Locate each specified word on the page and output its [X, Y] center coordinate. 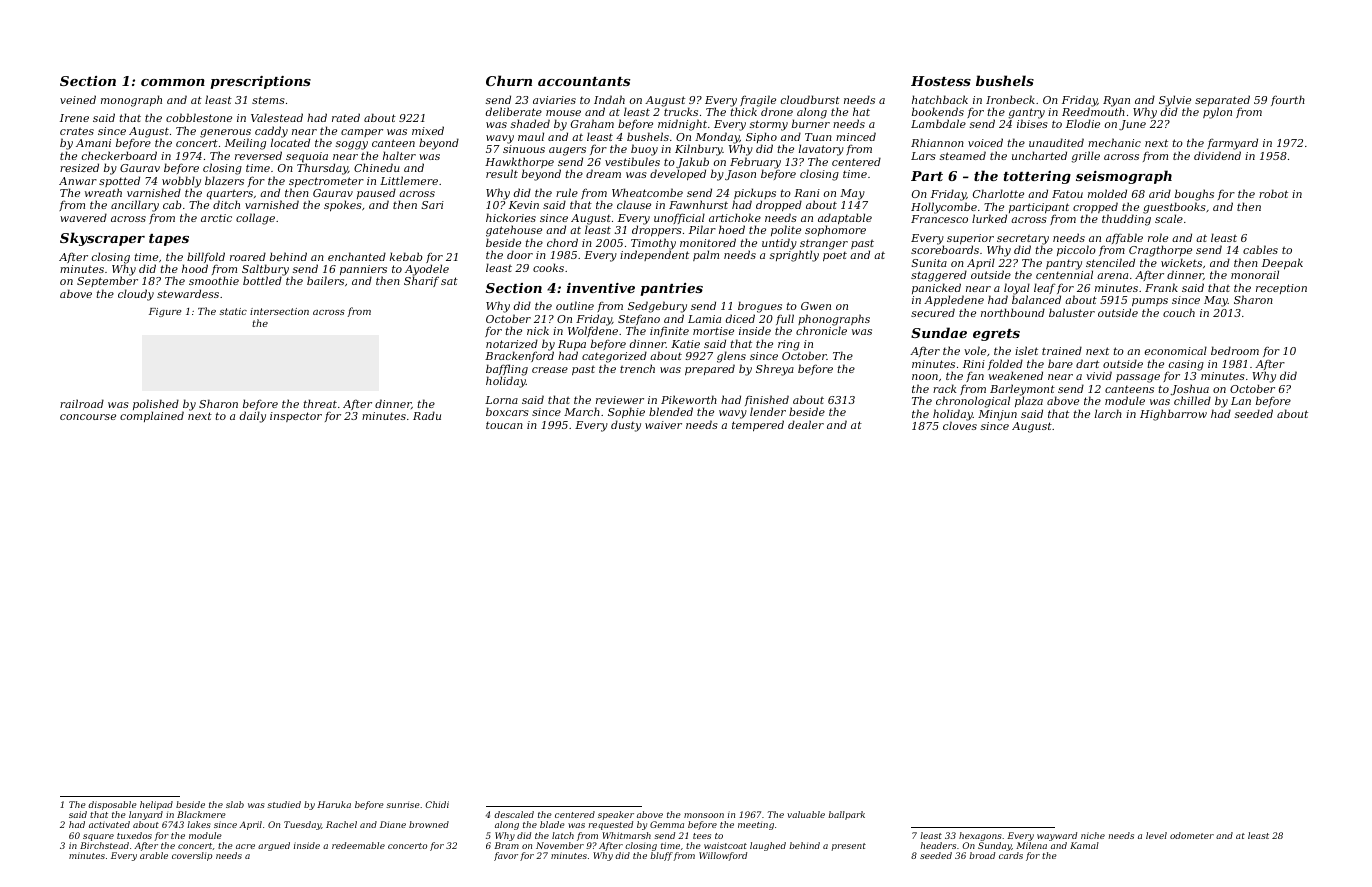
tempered [758, 426]
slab [235, 804]
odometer [1192, 835]
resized [79, 167]
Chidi [437, 804]
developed [678, 175]
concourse [88, 417]
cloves [960, 425]
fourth [1288, 100]
